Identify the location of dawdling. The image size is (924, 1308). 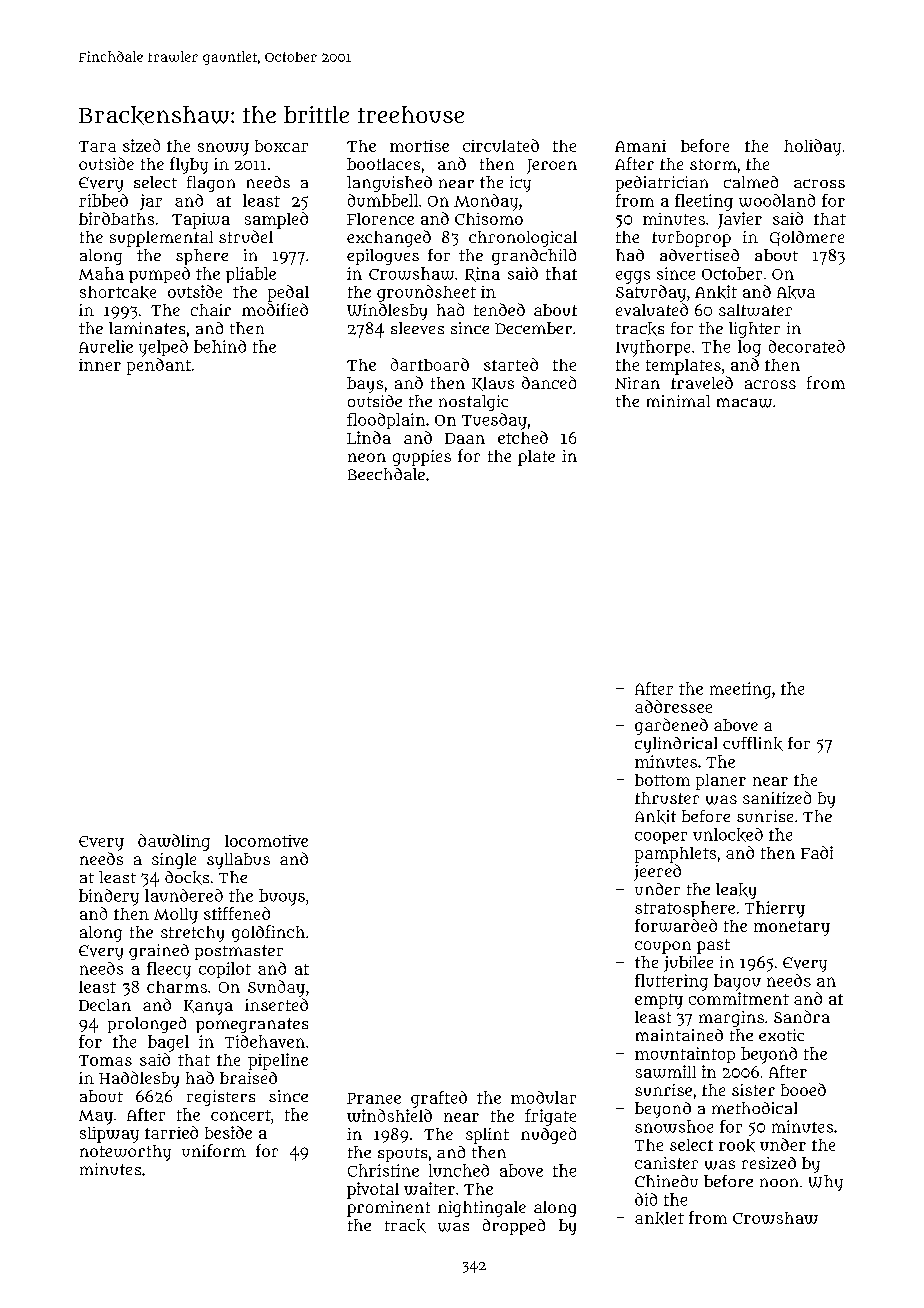
(174, 842).
